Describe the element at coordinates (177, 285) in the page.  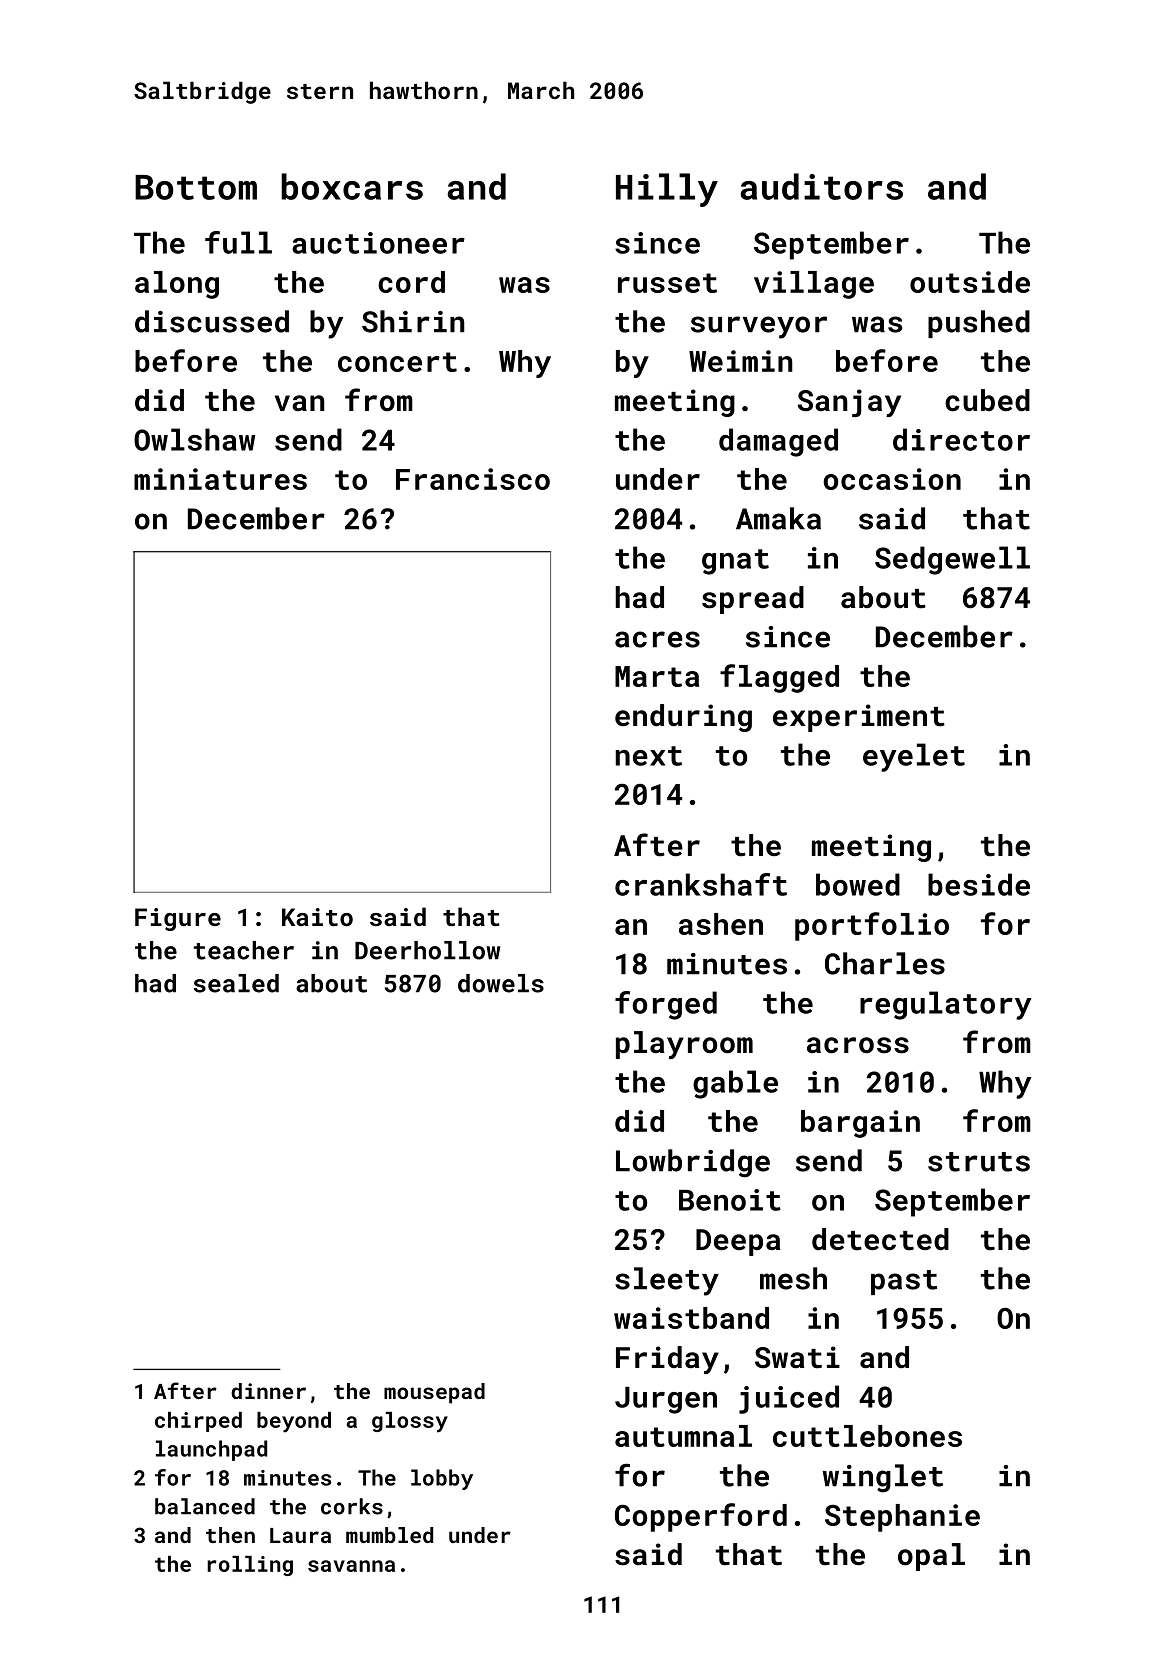
I see `along` at that location.
